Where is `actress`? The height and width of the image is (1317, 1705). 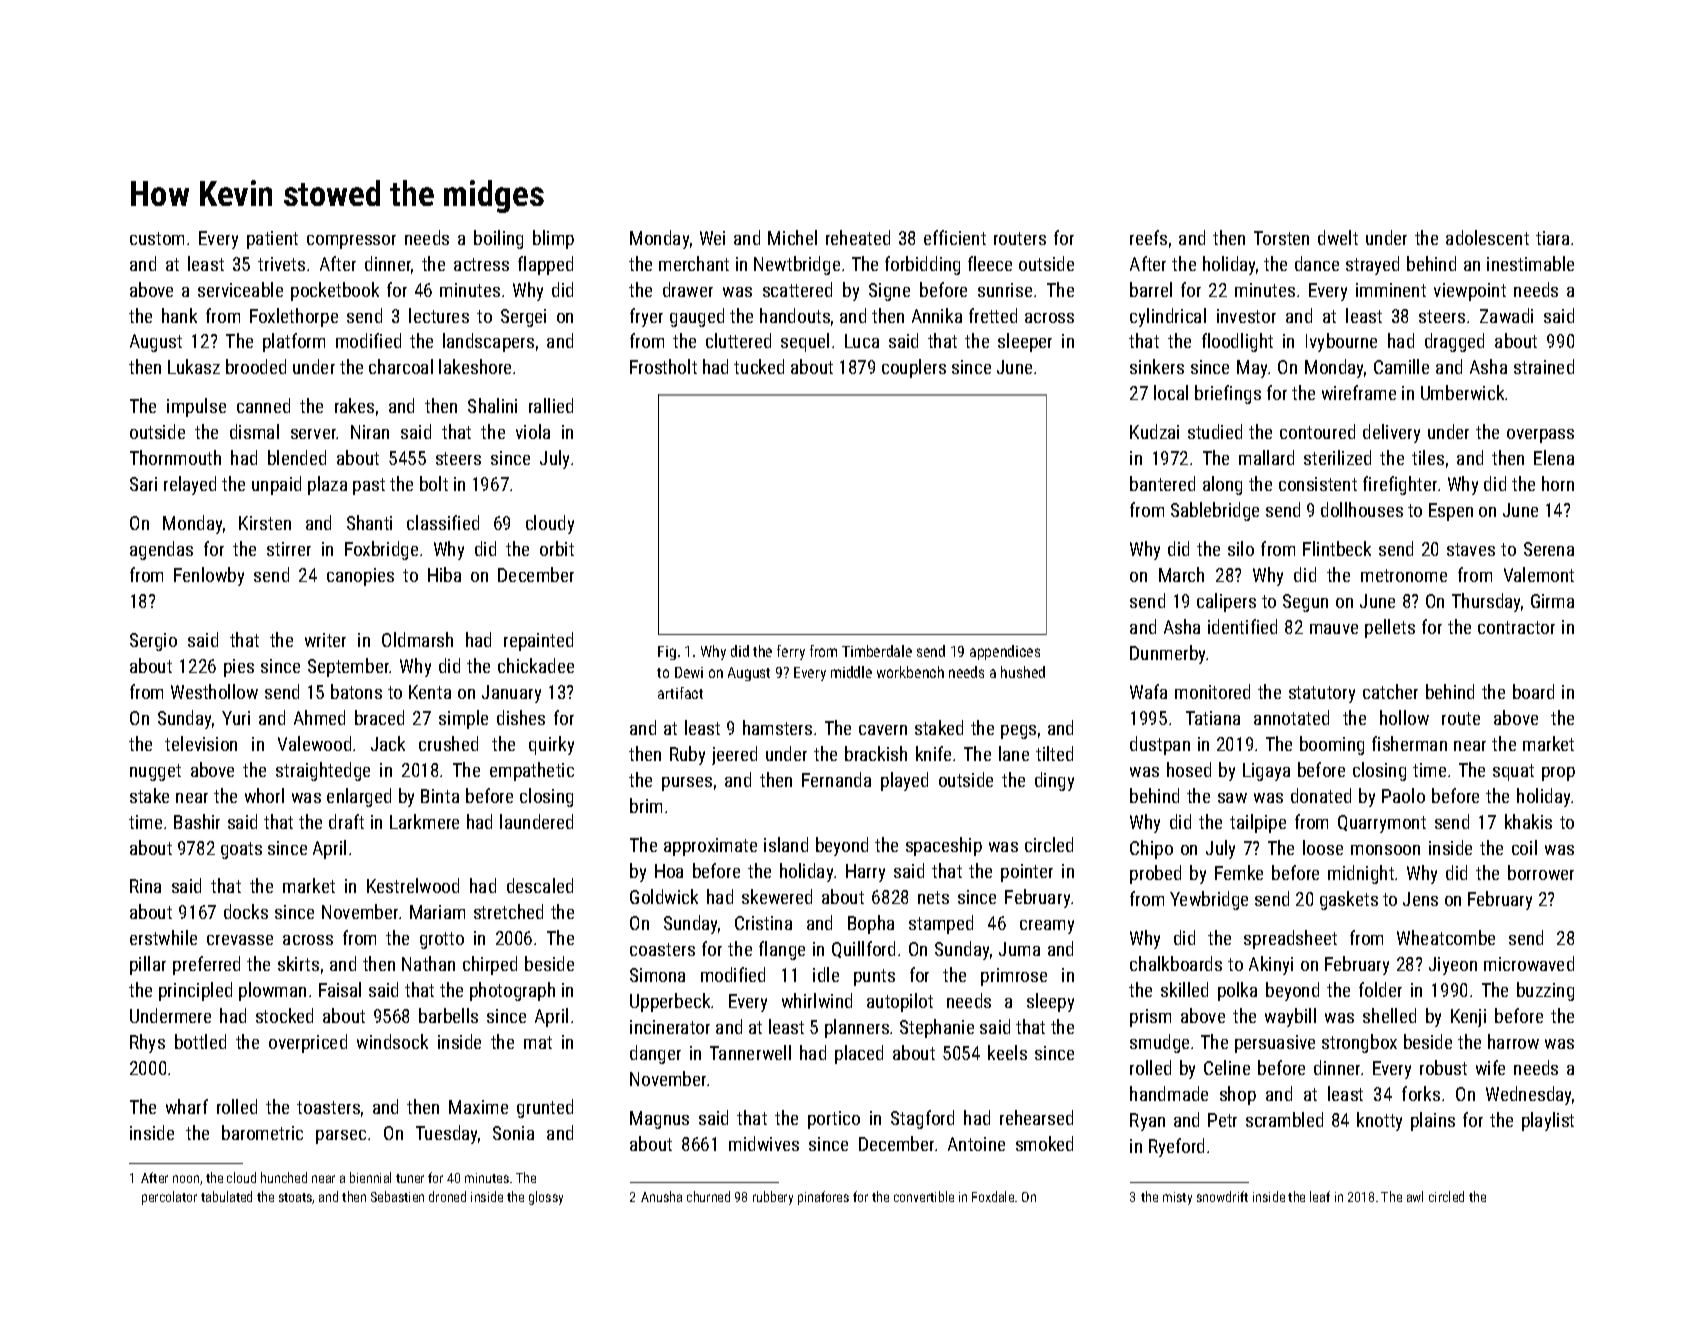 actress is located at coordinates (481, 264).
